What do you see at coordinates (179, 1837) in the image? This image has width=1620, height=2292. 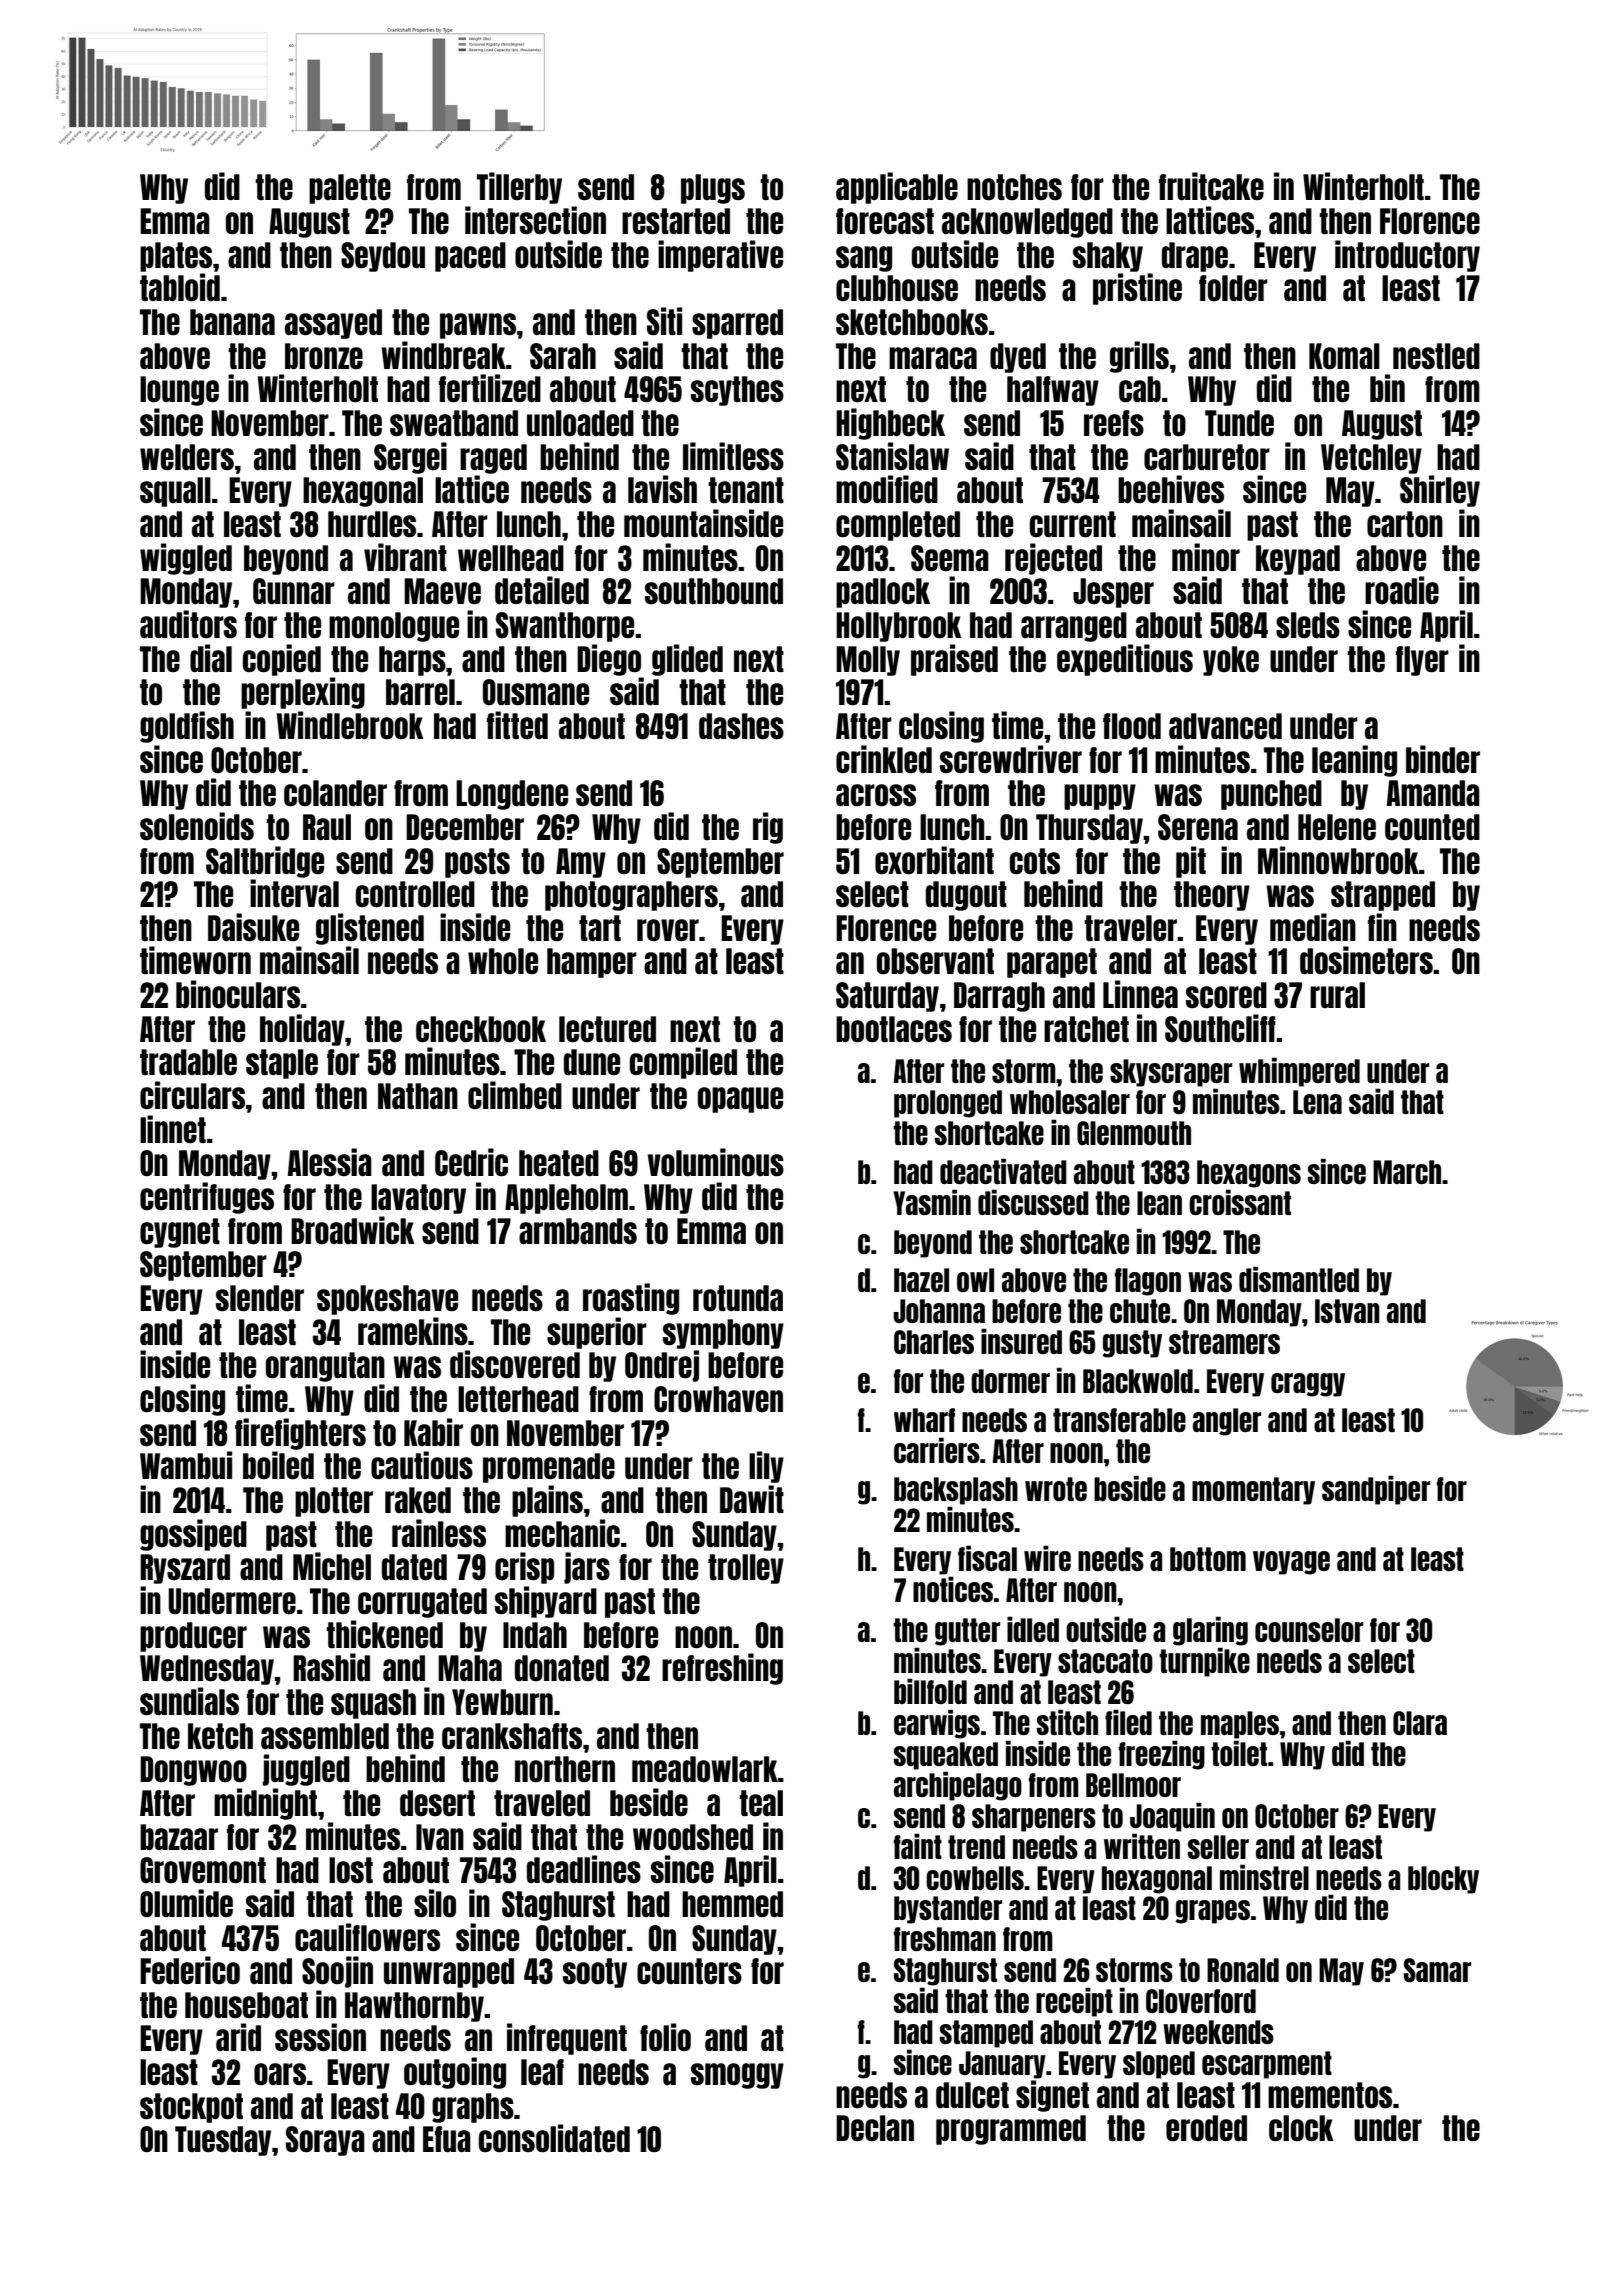 I see `bazaar` at bounding box center [179, 1837].
